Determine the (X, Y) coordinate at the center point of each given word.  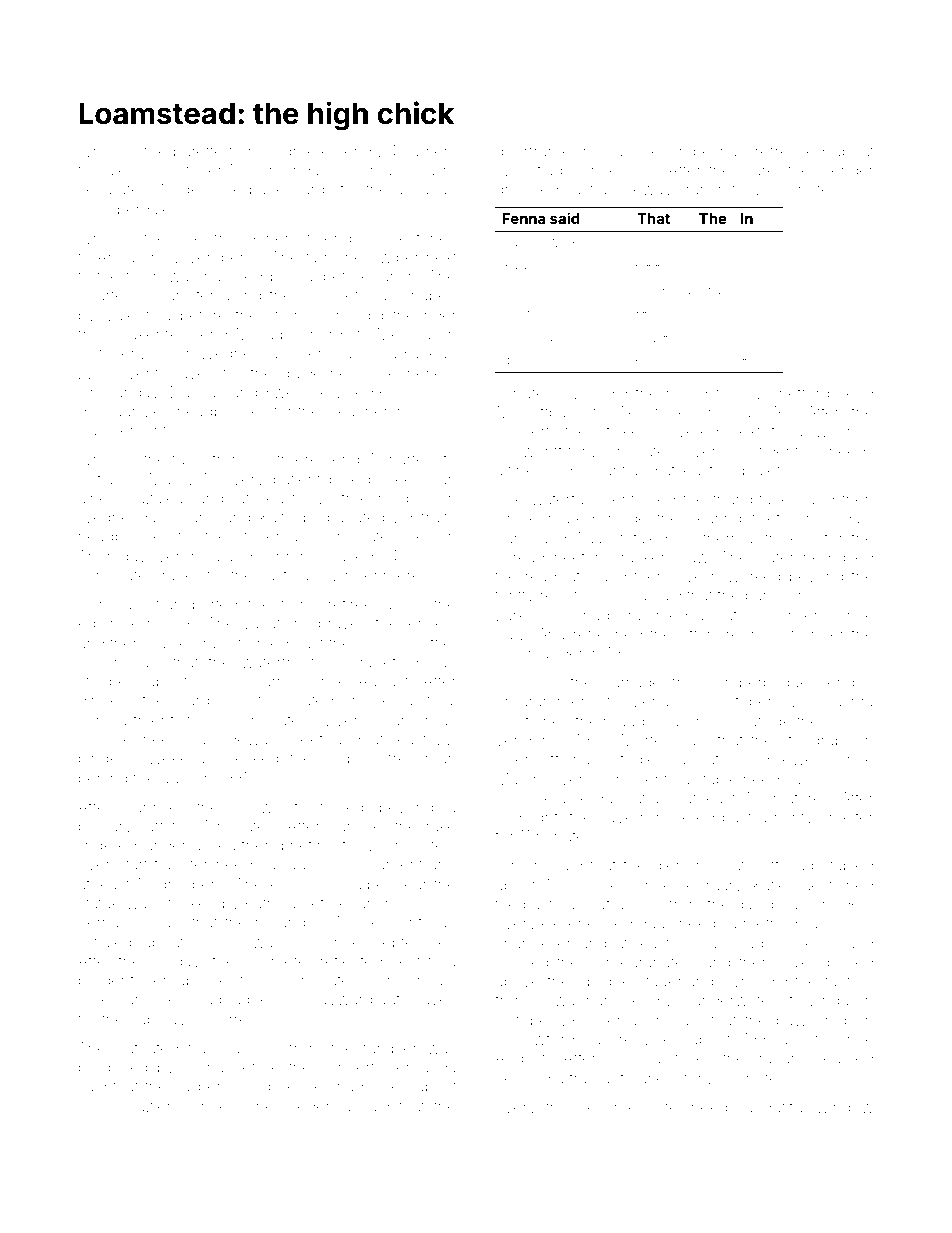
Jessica (186, 999)
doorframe (533, 150)
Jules (116, 170)
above (518, 981)
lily (813, 453)
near (411, 885)
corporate (112, 577)
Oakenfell (151, 333)
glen (668, 867)
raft (152, 825)
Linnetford (793, 392)
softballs (552, 411)
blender (846, 170)
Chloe (517, 518)
